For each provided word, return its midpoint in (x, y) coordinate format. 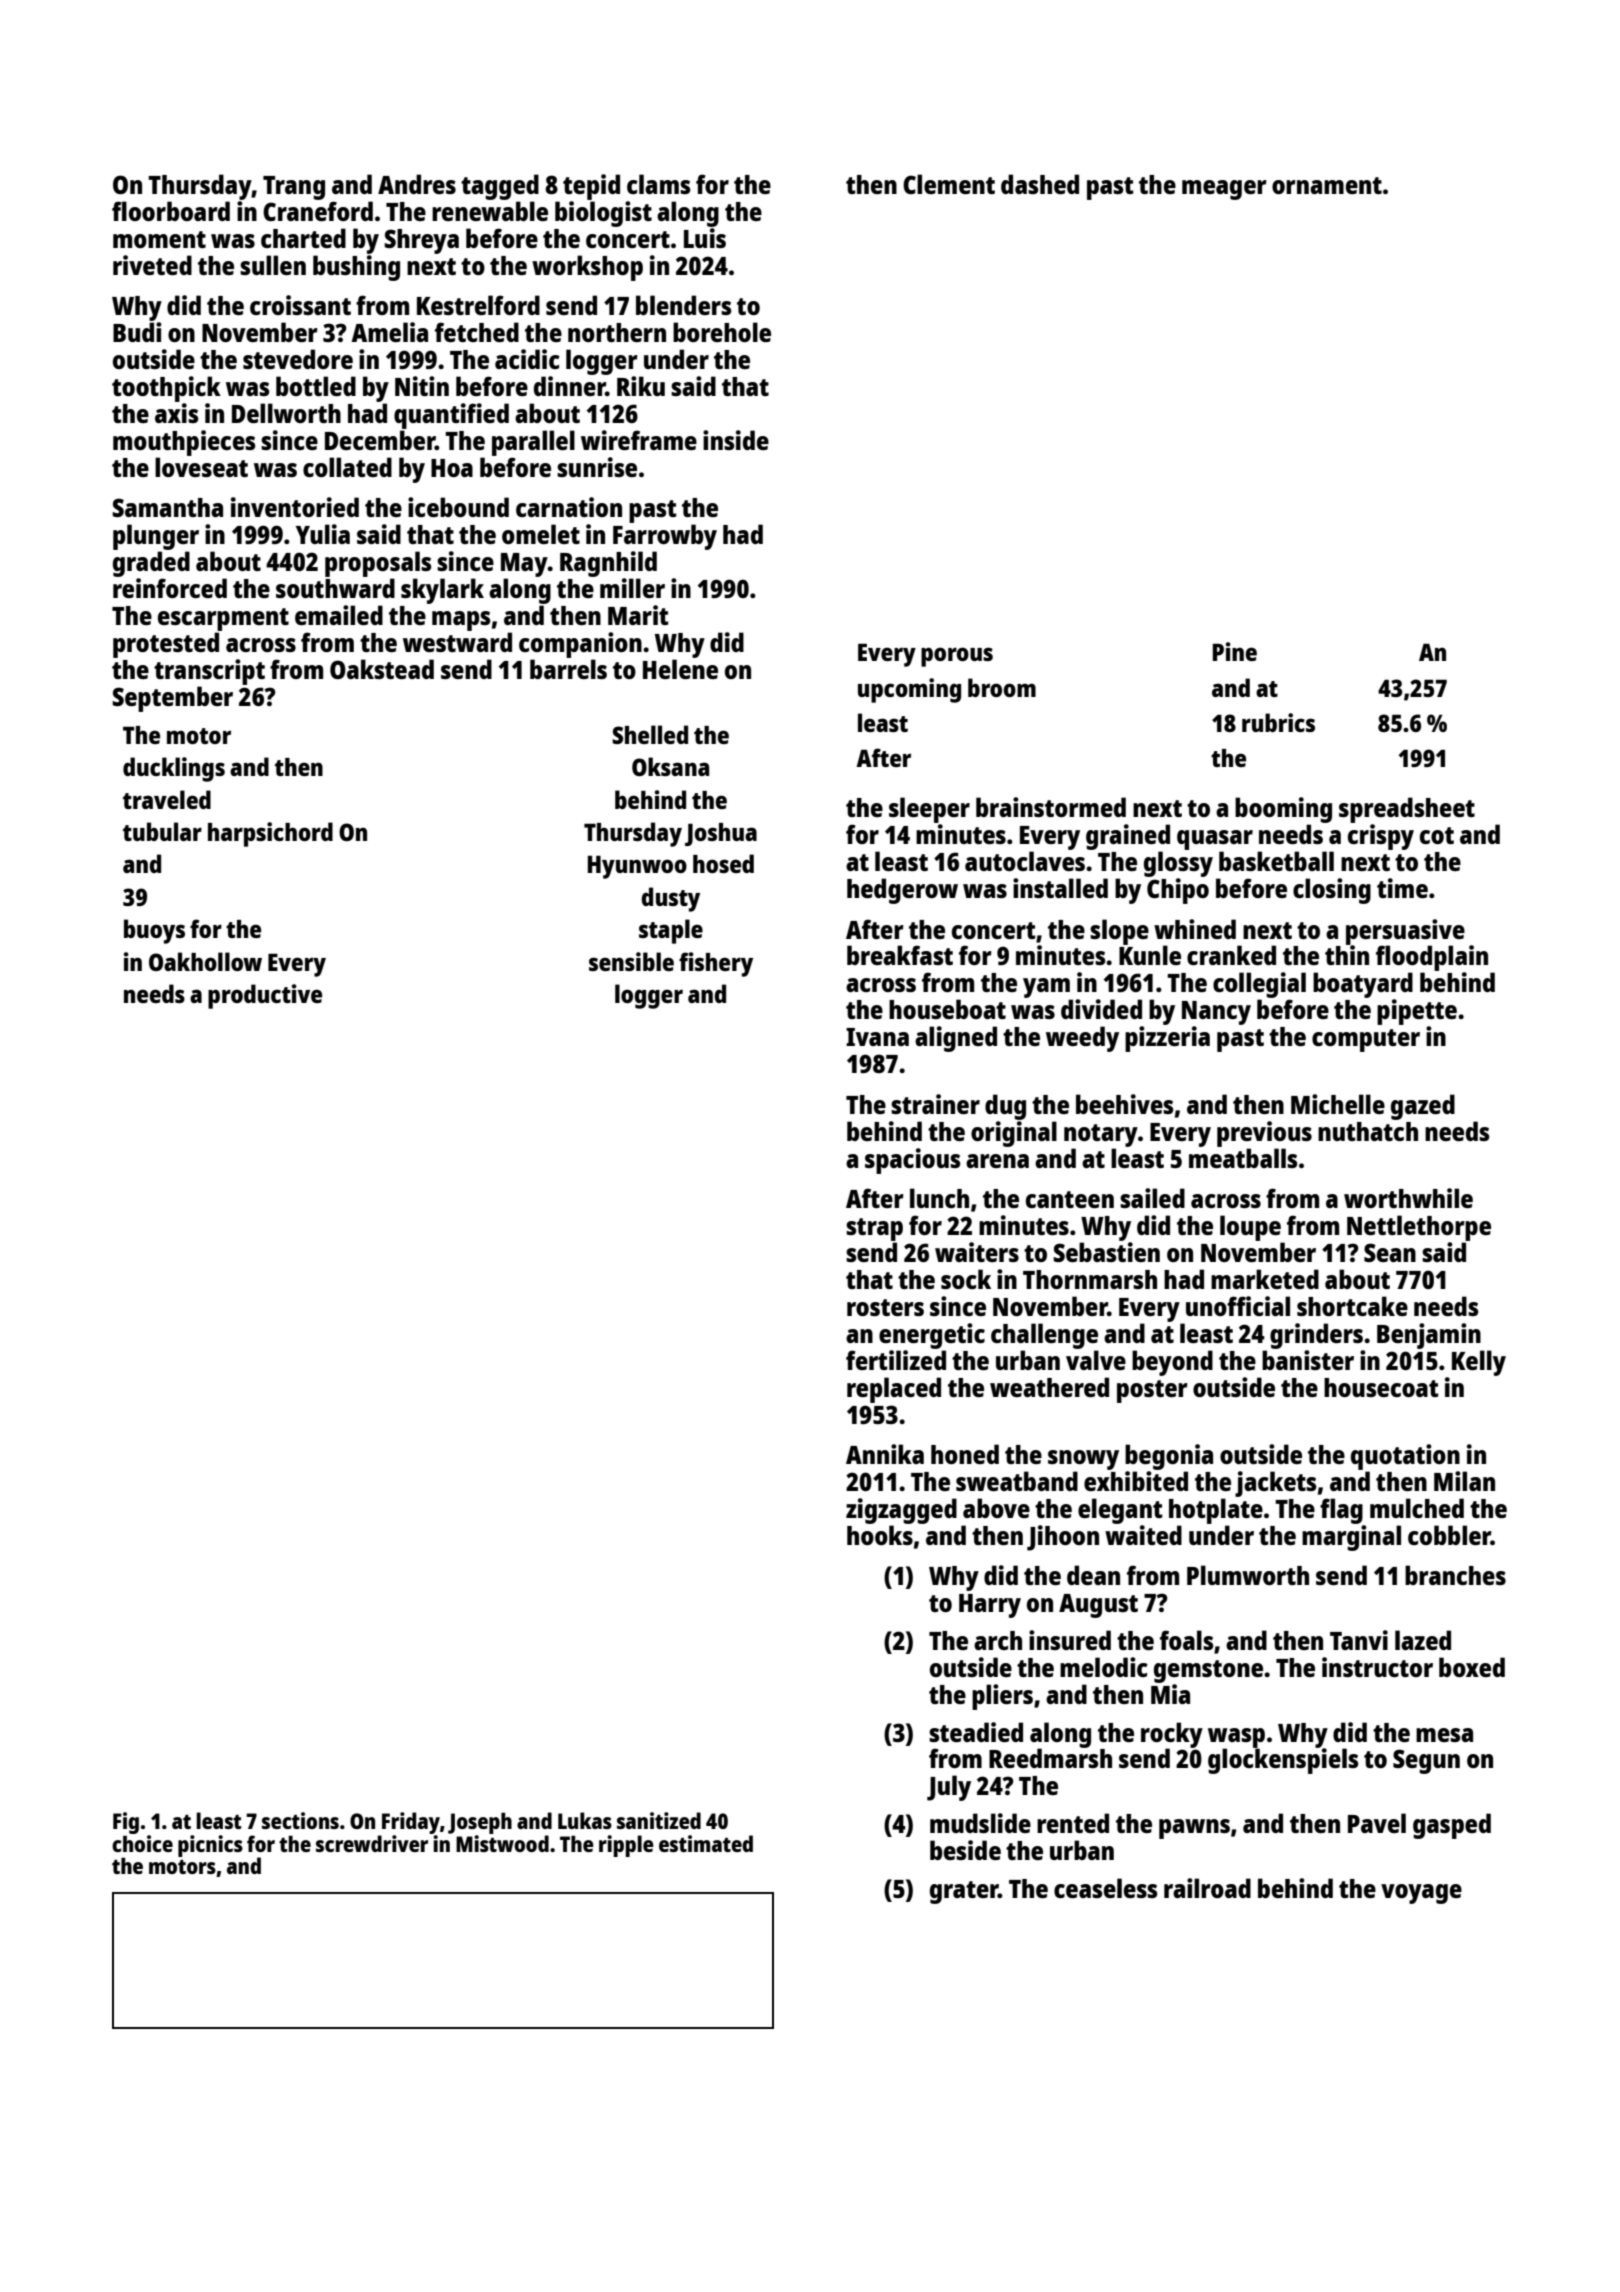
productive (265, 996)
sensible (631, 961)
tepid (591, 187)
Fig (126, 1823)
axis (176, 413)
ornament (1327, 185)
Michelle (1338, 1104)
